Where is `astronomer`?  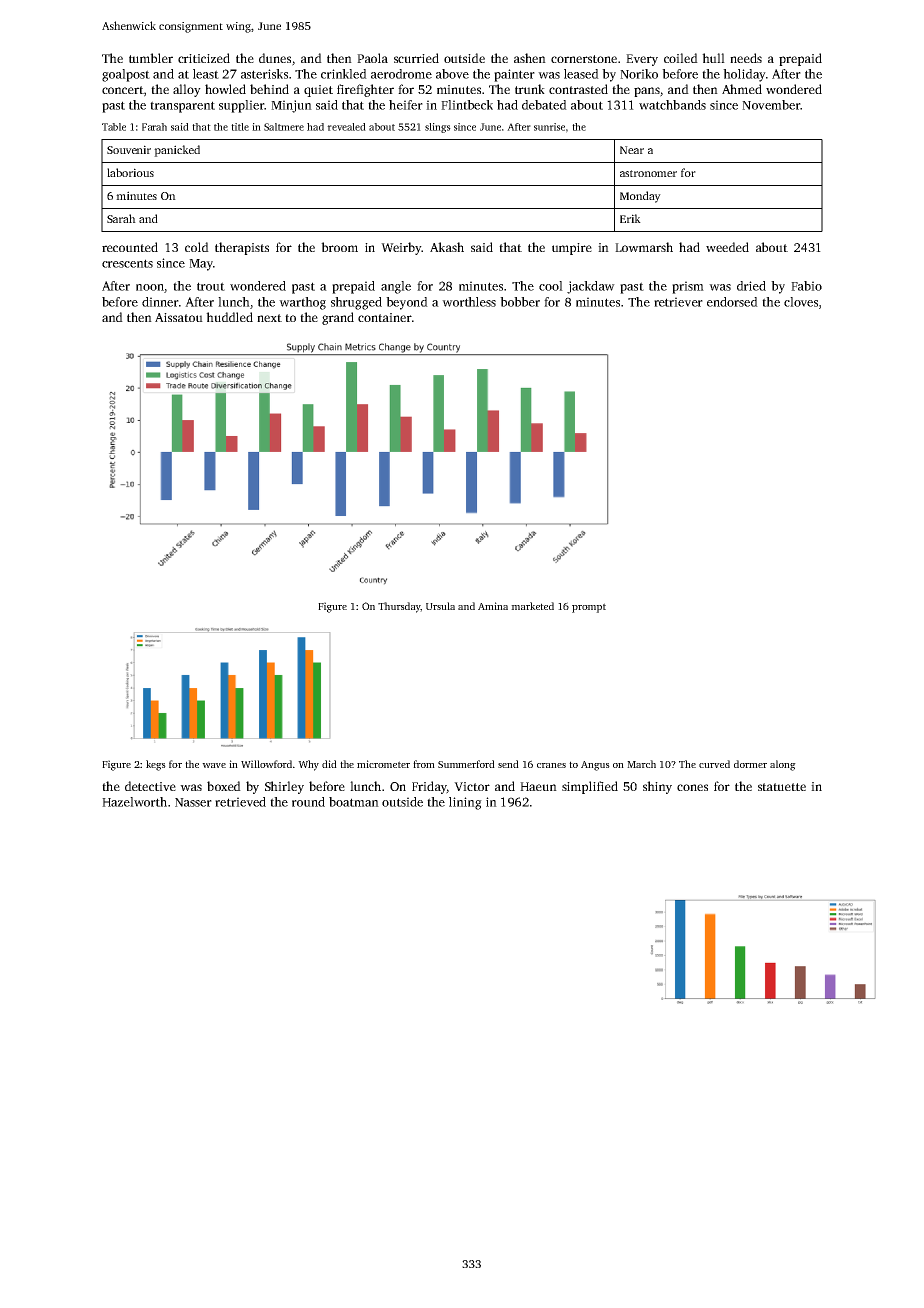 astronomer is located at coordinates (648, 173).
